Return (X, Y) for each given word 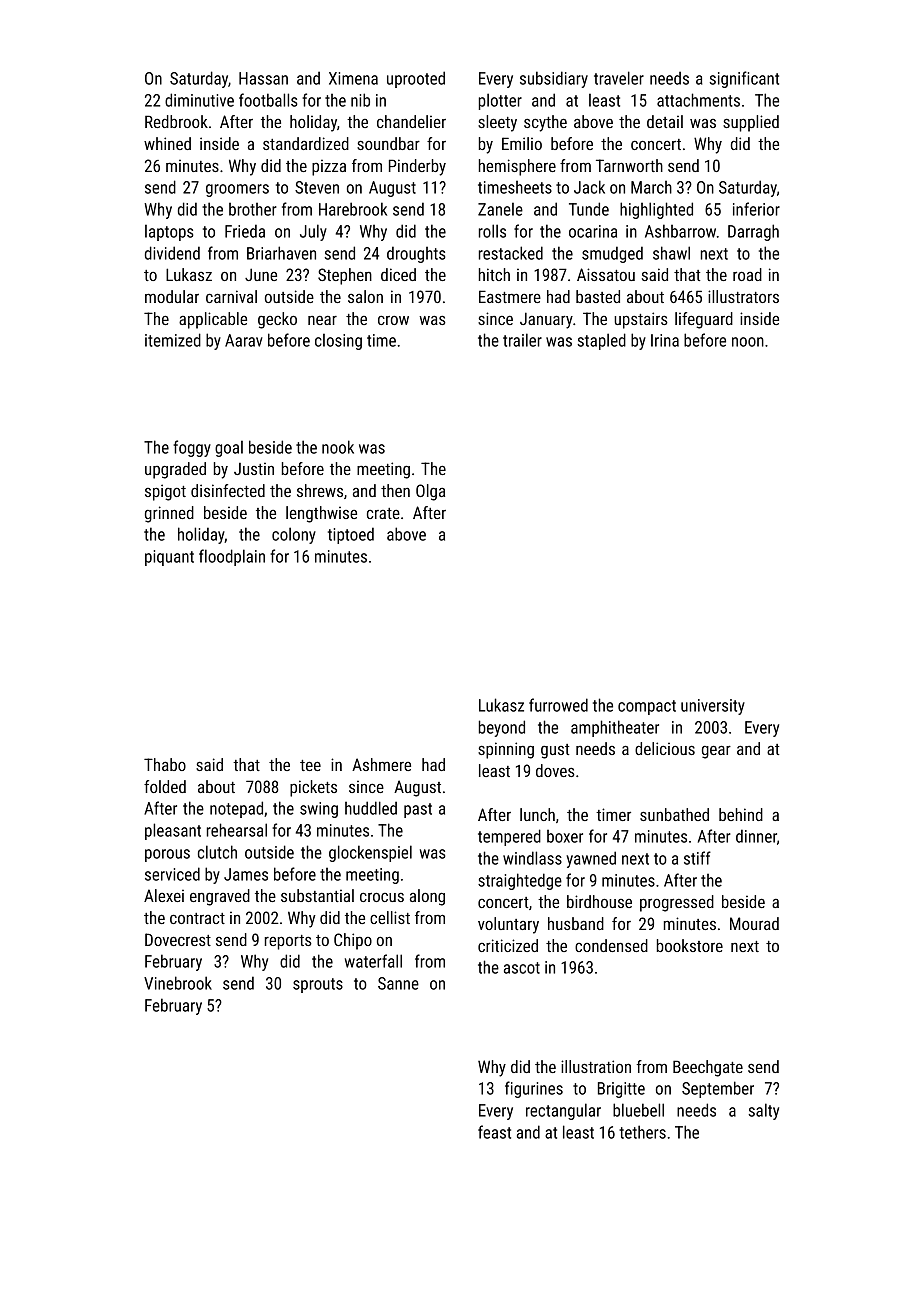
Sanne (398, 983)
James (246, 874)
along (427, 897)
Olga (430, 492)
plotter (500, 101)
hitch (494, 274)
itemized (173, 340)
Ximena (353, 78)
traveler (619, 78)
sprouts (318, 985)
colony (294, 535)
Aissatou (606, 274)
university (713, 707)
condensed (611, 945)
